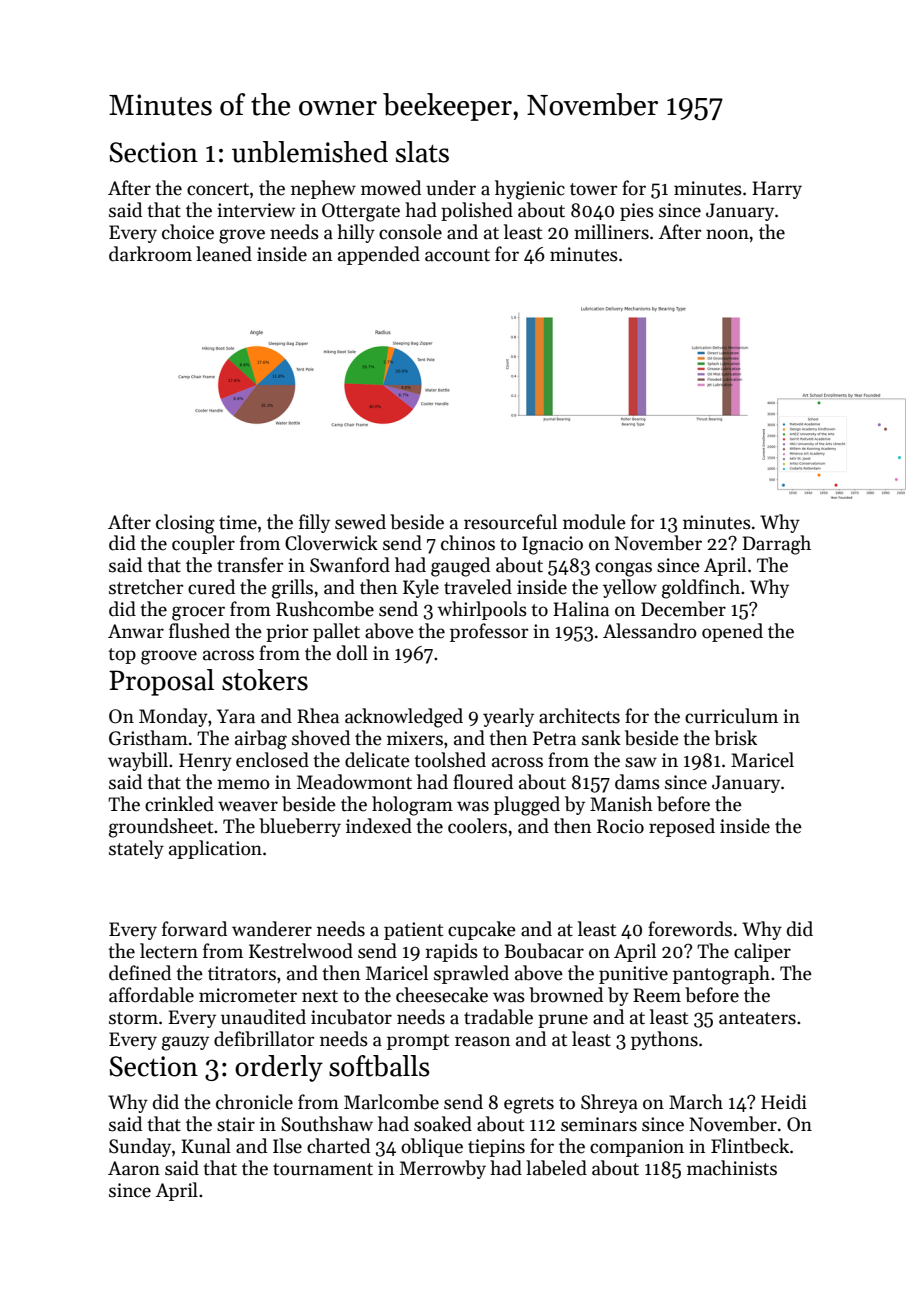 The height and width of the image is (1308, 924). Describe the element at coordinates (530, 190) in the image. I see `hygienic` at that location.
